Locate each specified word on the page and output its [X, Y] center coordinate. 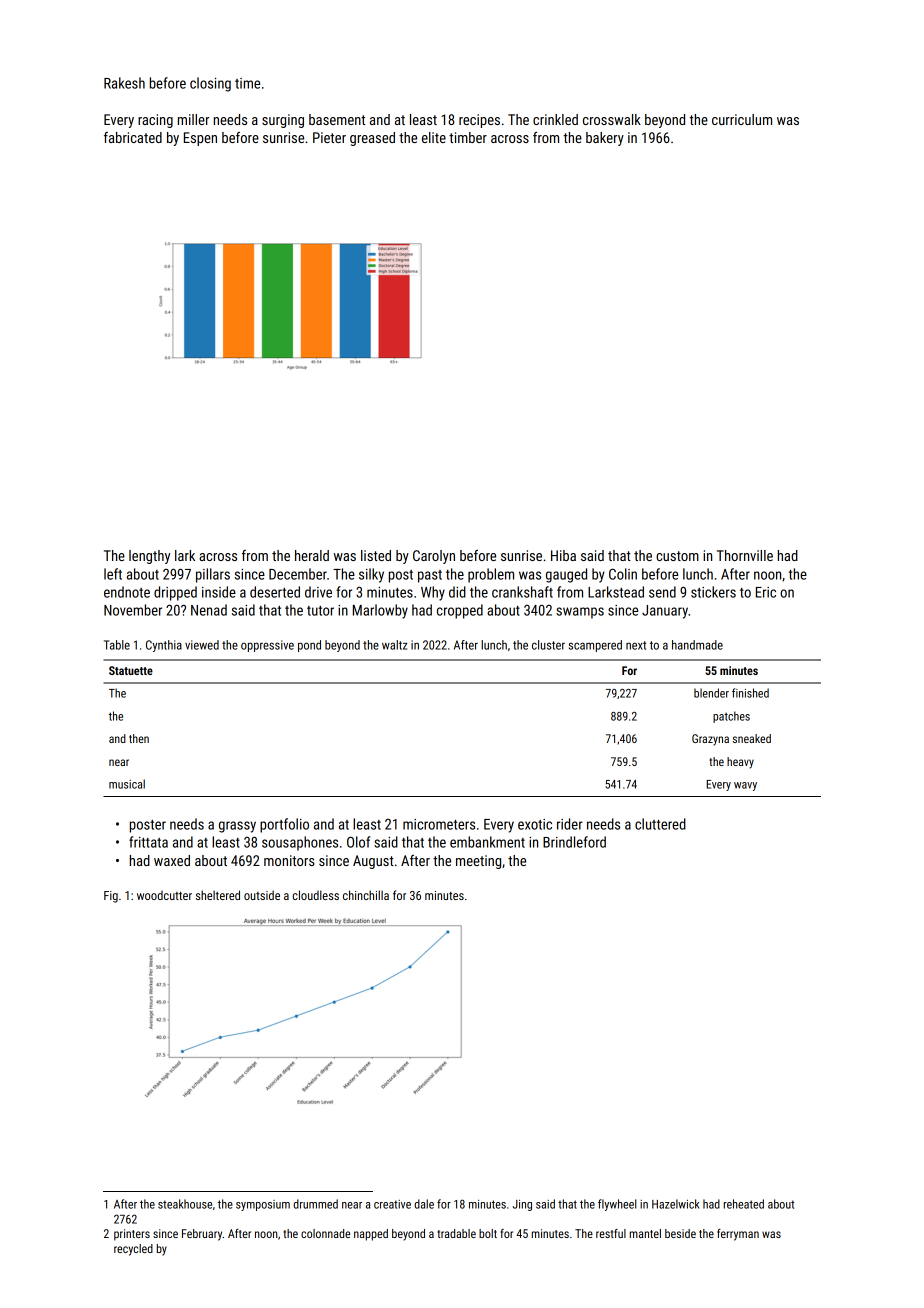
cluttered [660, 824]
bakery [605, 139]
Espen [200, 139]
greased [372, 139]
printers [132, 1235]
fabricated [133, 137]
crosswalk [612, 119]
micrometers [439, 824]
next [636, 645]
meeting [478, 862]
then [139, 738]
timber [468, 137]
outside [262, 895]
